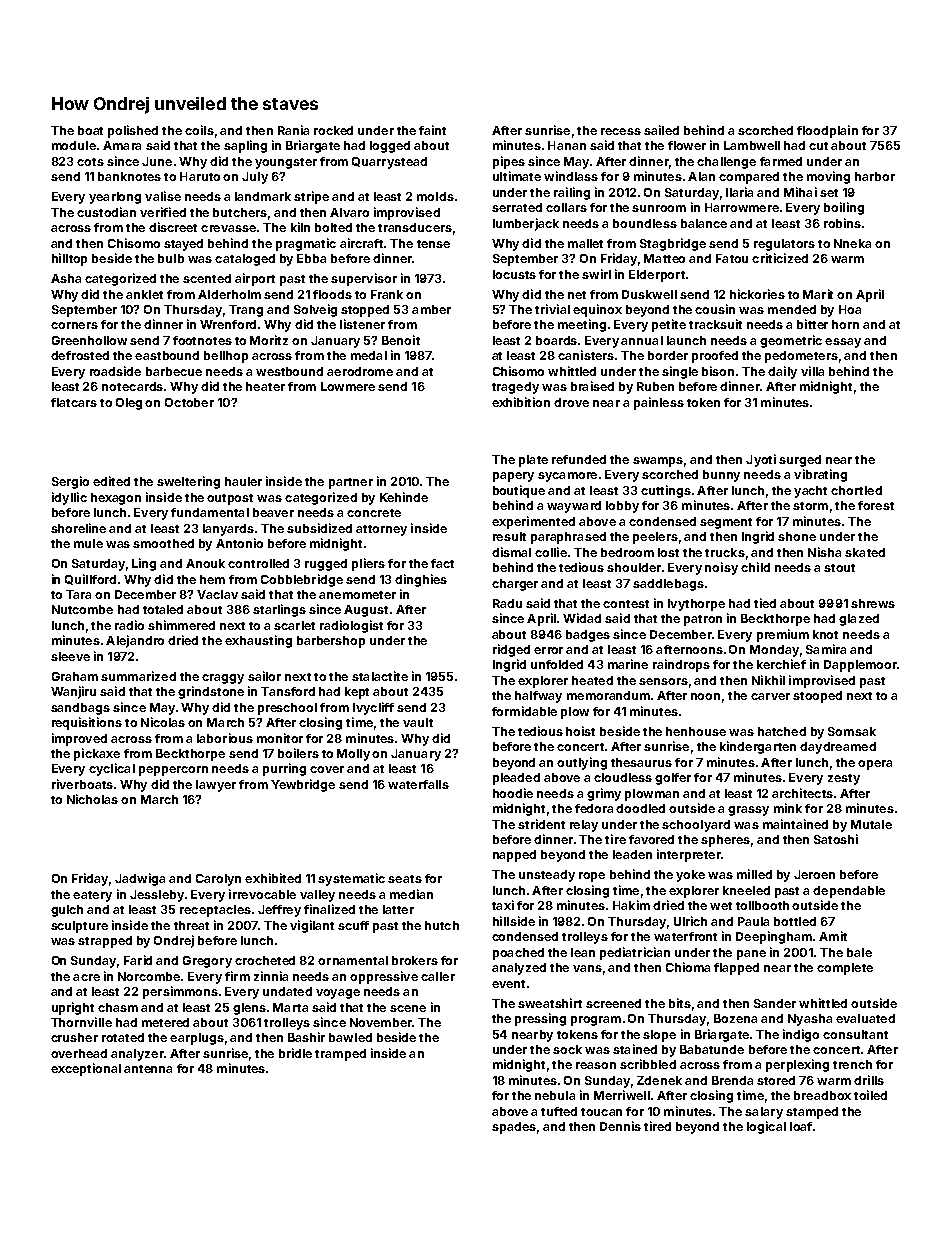 This screenshot has width=952, height=1233. I want to click on seats, so click(405, 879).
